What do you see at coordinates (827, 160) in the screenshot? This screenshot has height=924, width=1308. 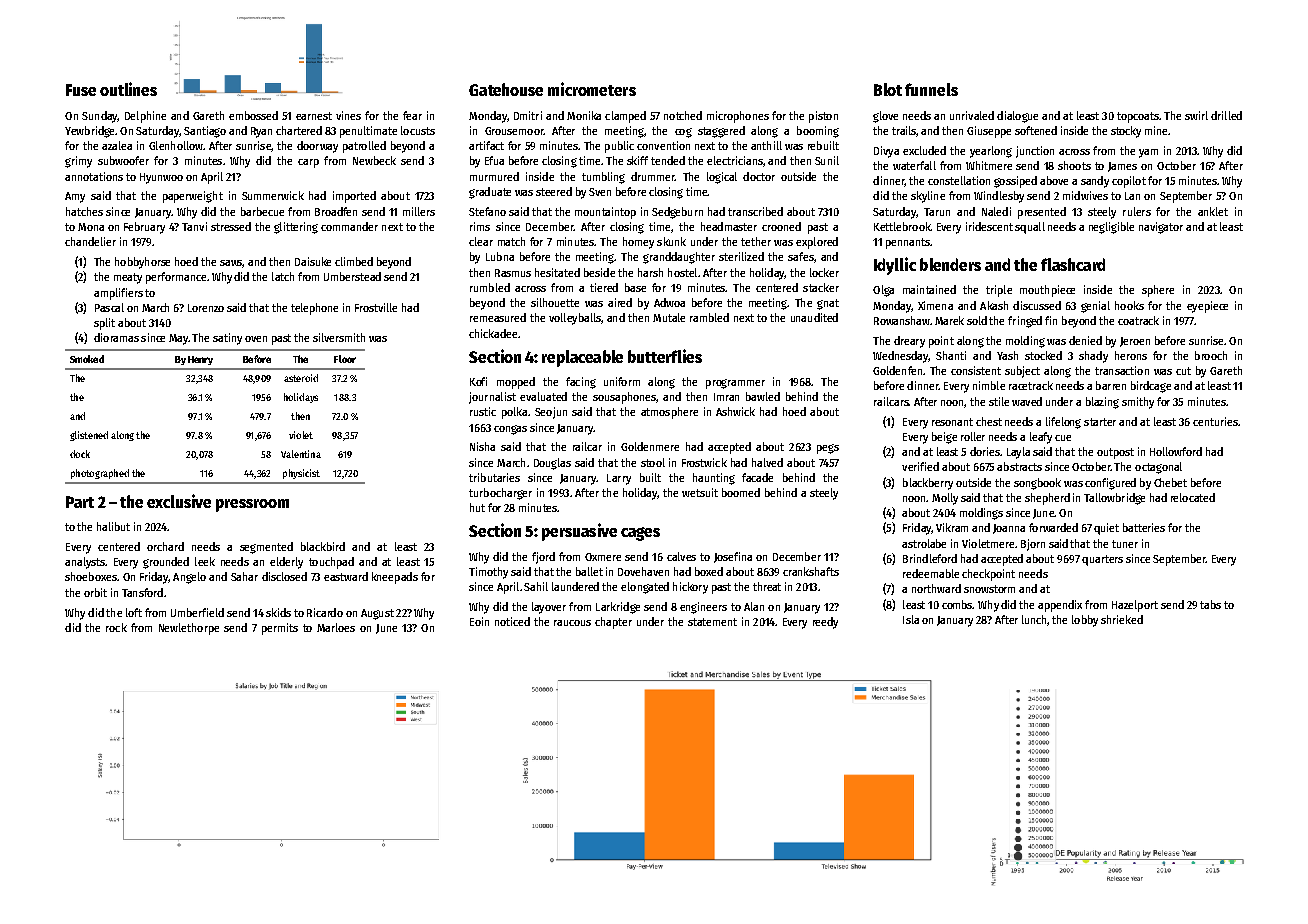 I see `Sunil` at bounding box center [827, 160].
